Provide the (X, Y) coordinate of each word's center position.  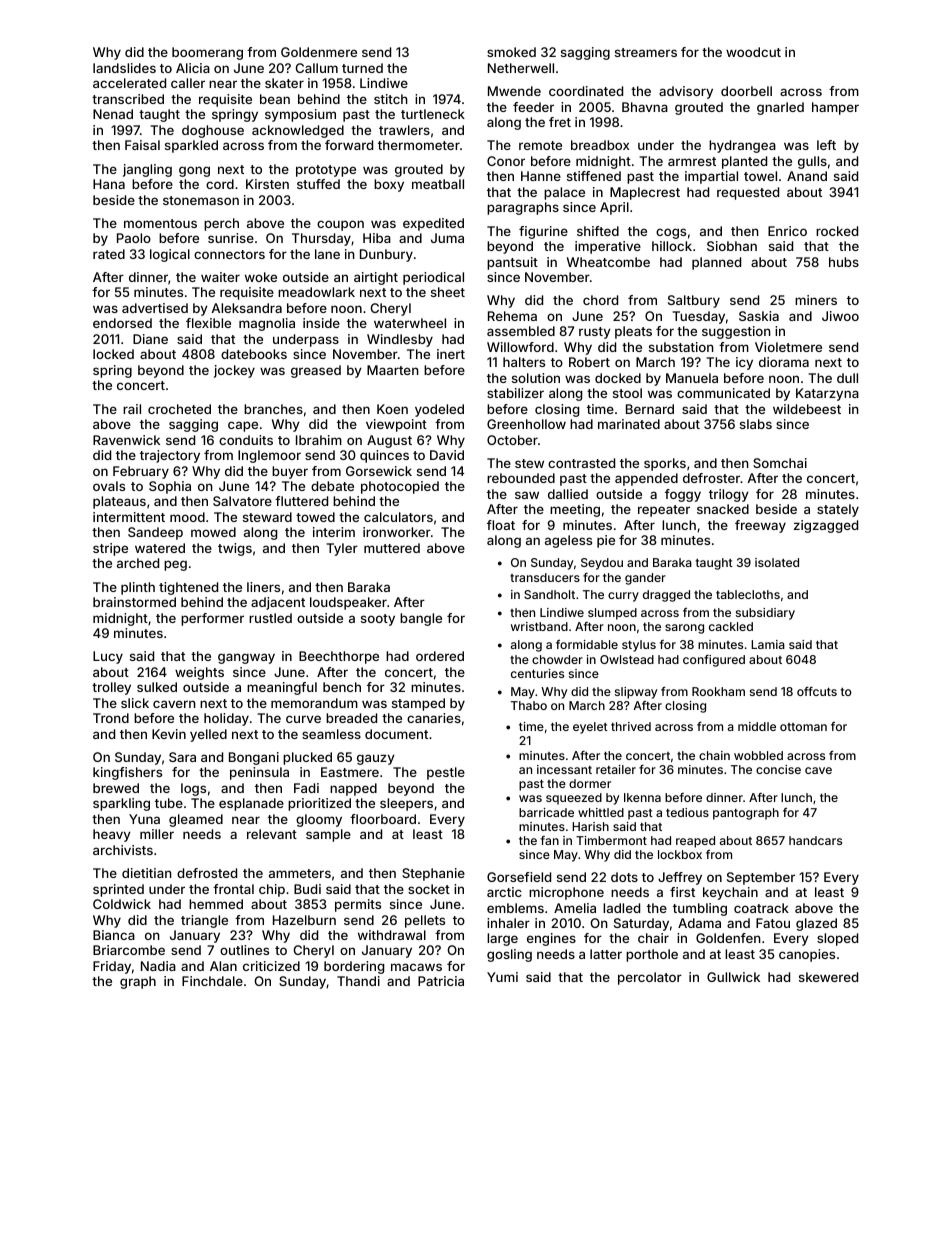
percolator (650, 978)
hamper (835, 108)
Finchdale (212, 981)
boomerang (207, 53)
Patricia (441, 981)
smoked (511, 52)
